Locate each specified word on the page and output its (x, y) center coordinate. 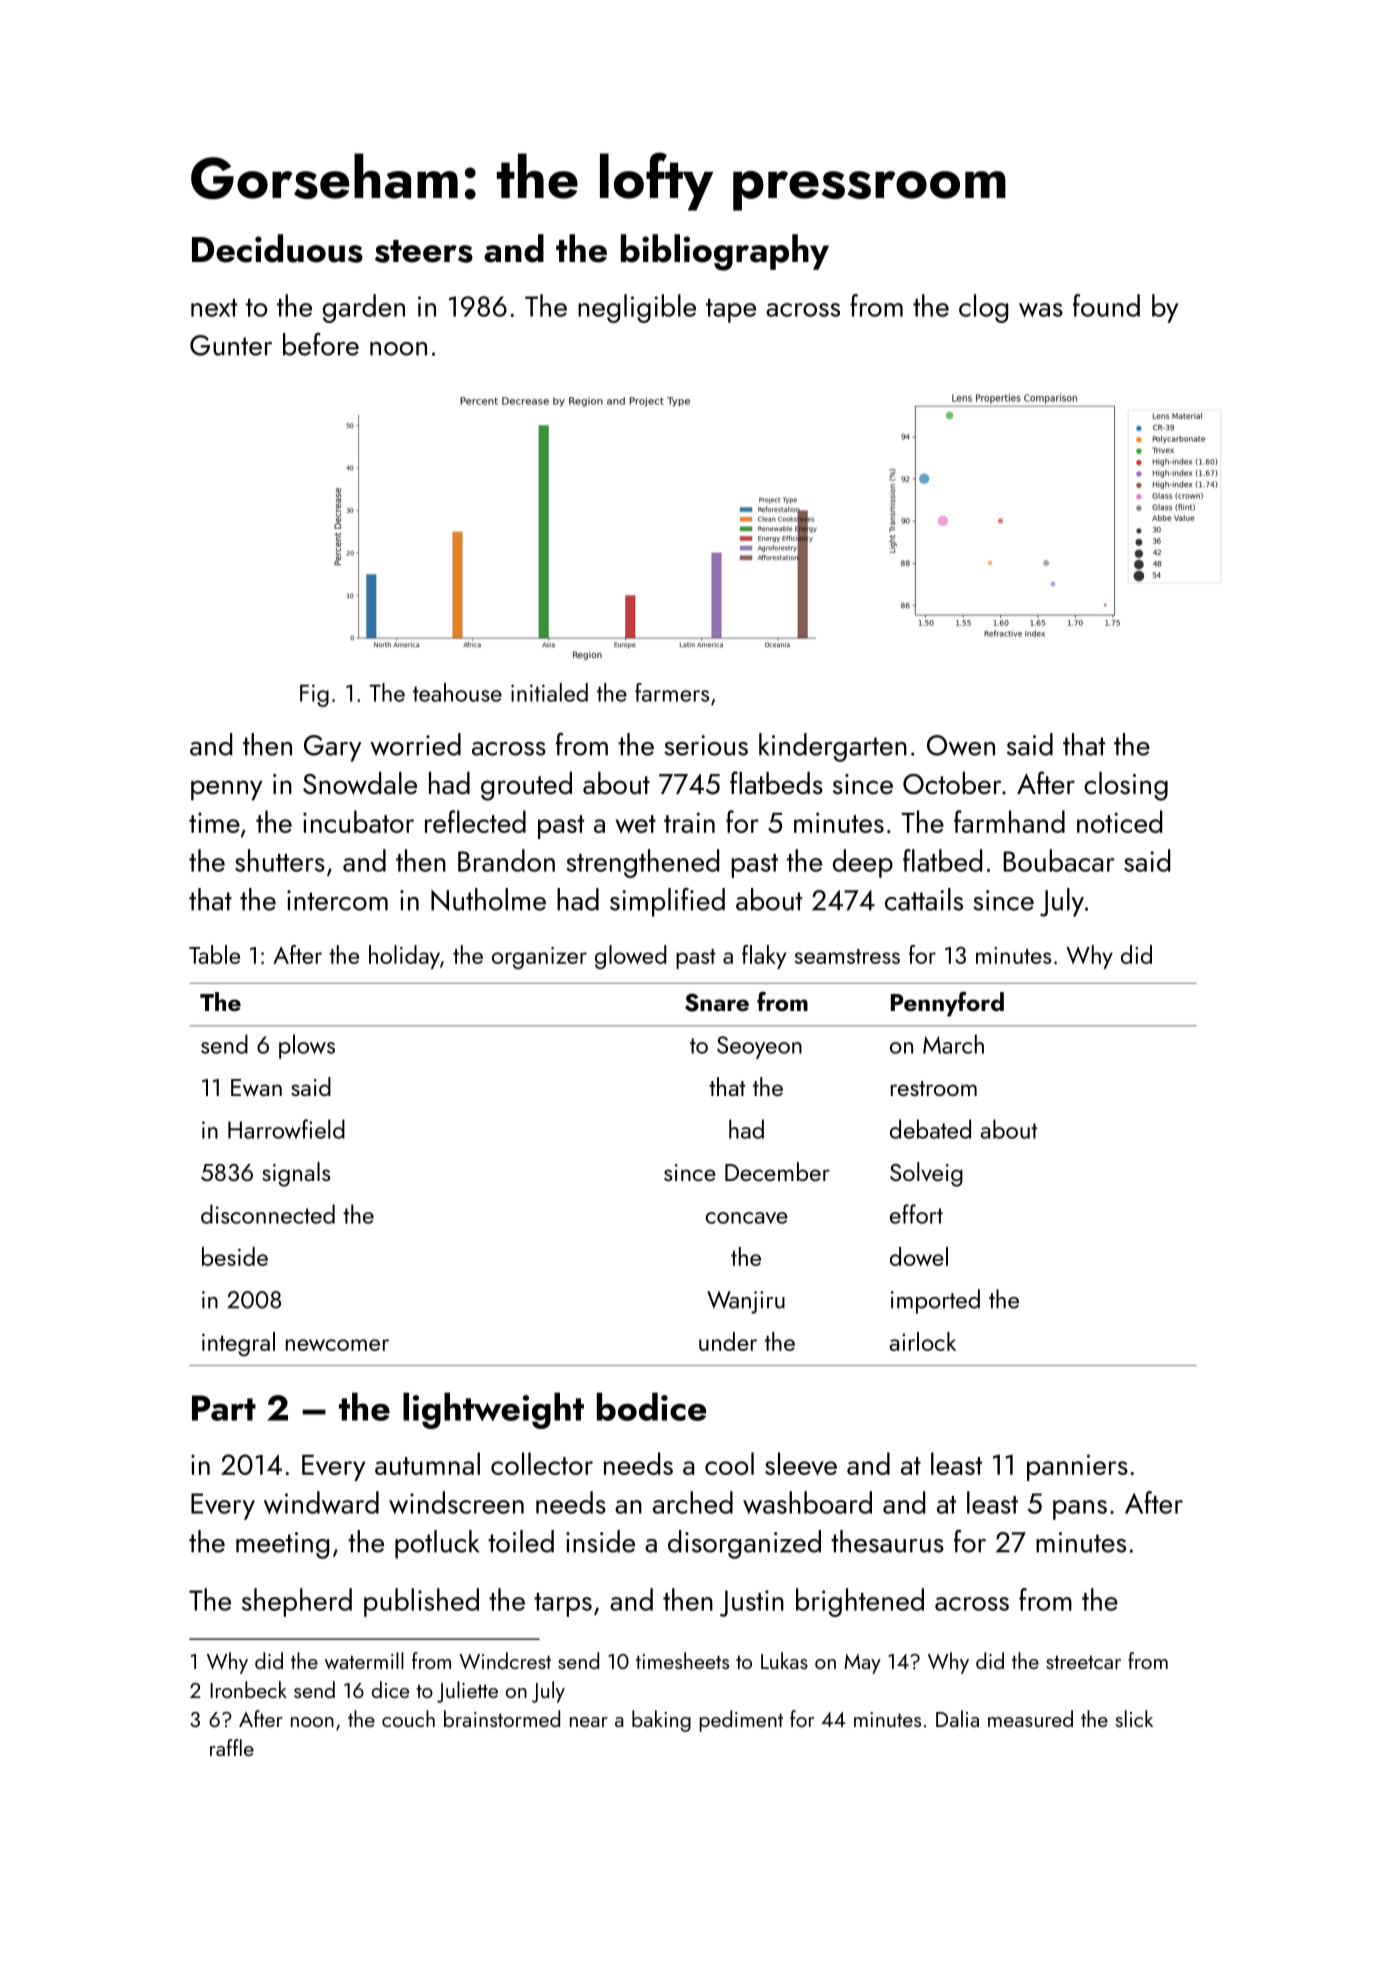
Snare (717, 1002)
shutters (280, 860)
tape (731, 311)
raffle (232, 1747)
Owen (961, 745)
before (321, 344)
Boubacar (1059, 860)
